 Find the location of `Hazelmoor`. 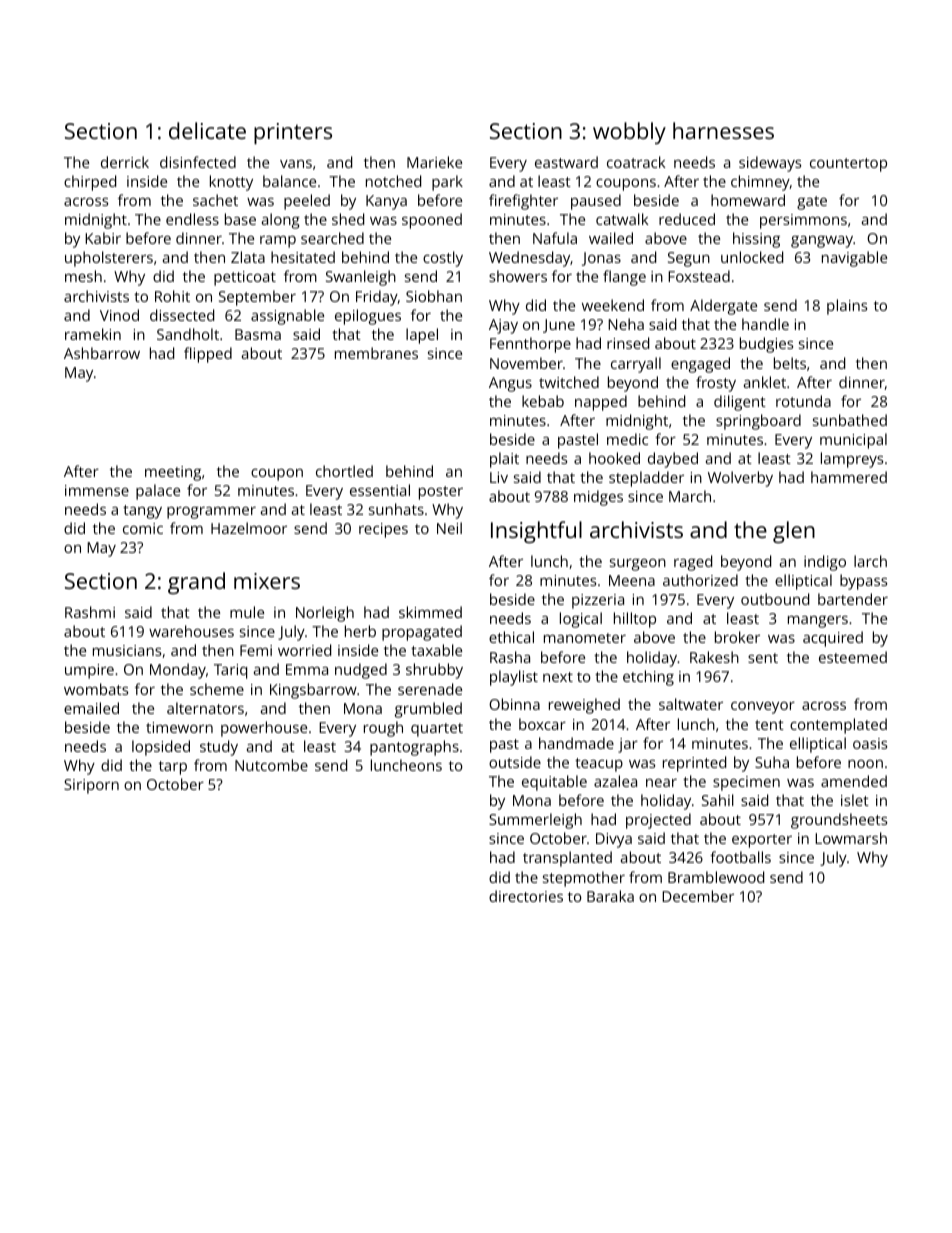

Hazelmoor is located at coordinates (249, 528).
